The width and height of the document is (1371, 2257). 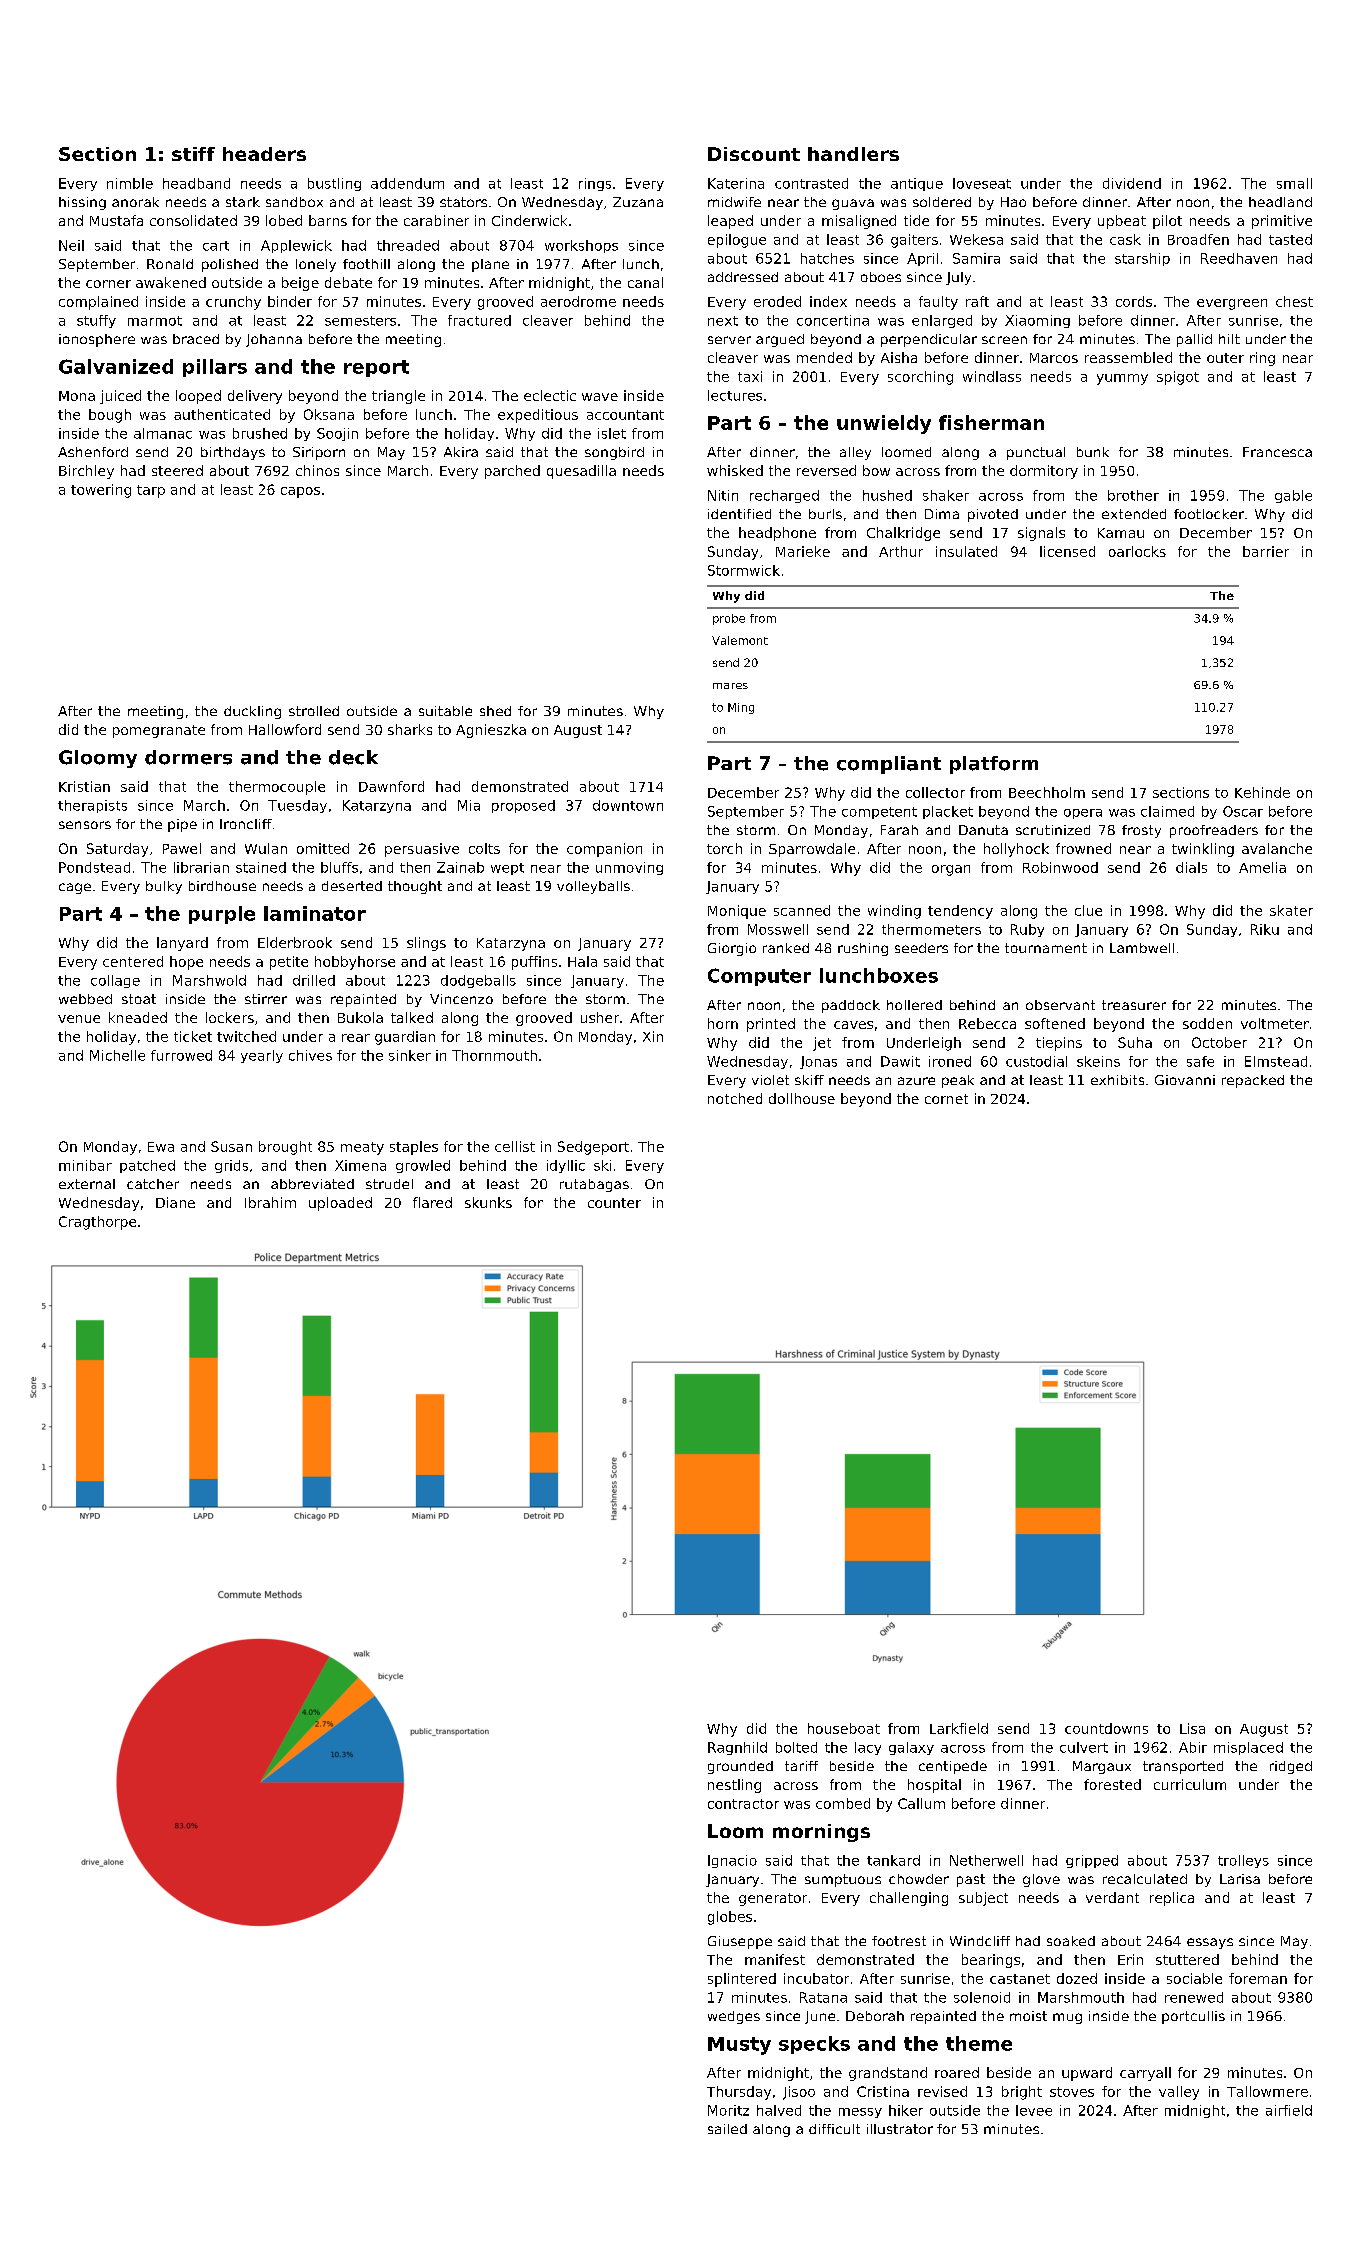 What do you see at coordinates (889, 765) in the document?
I see `compliant` at bounding box center [889, 765].
